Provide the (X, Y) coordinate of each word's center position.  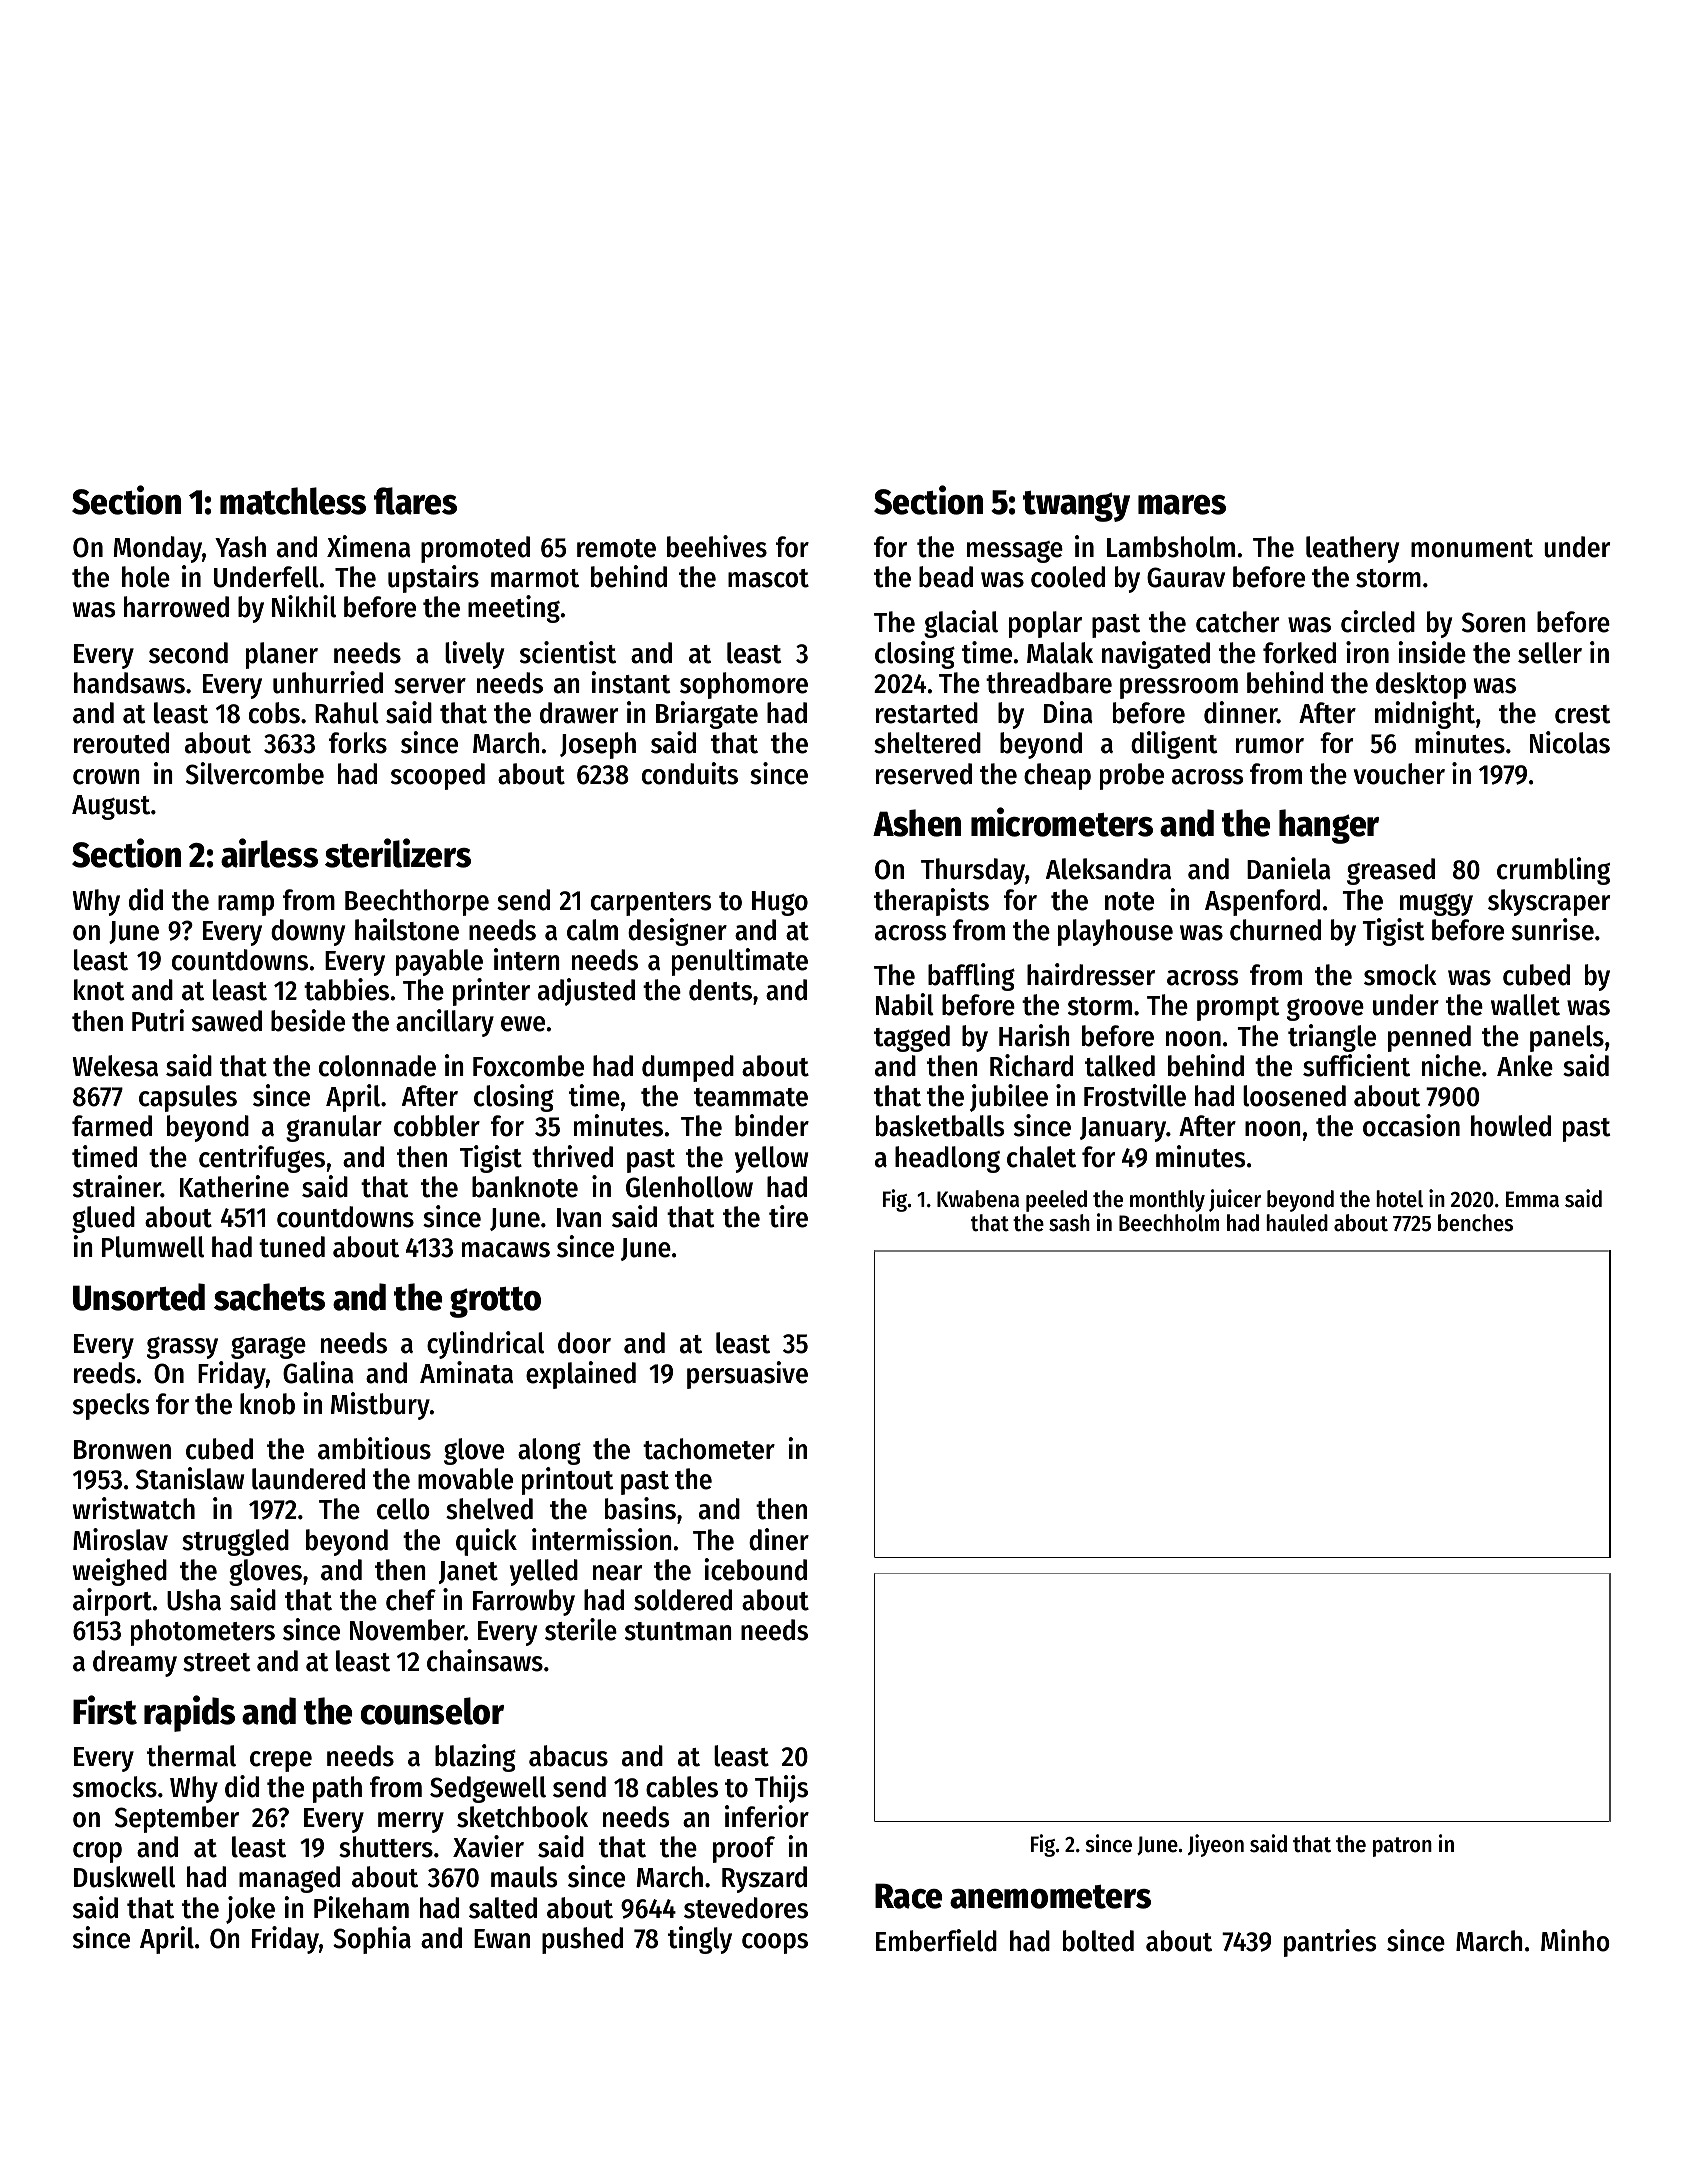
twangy (1076, 506)
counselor (432, 1711)
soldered (683, 1600)
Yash (240, 547)
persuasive (747, 1375)
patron (1402, 1847)
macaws (506, 1250)
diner (779, 1539)
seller (1550, 653)
